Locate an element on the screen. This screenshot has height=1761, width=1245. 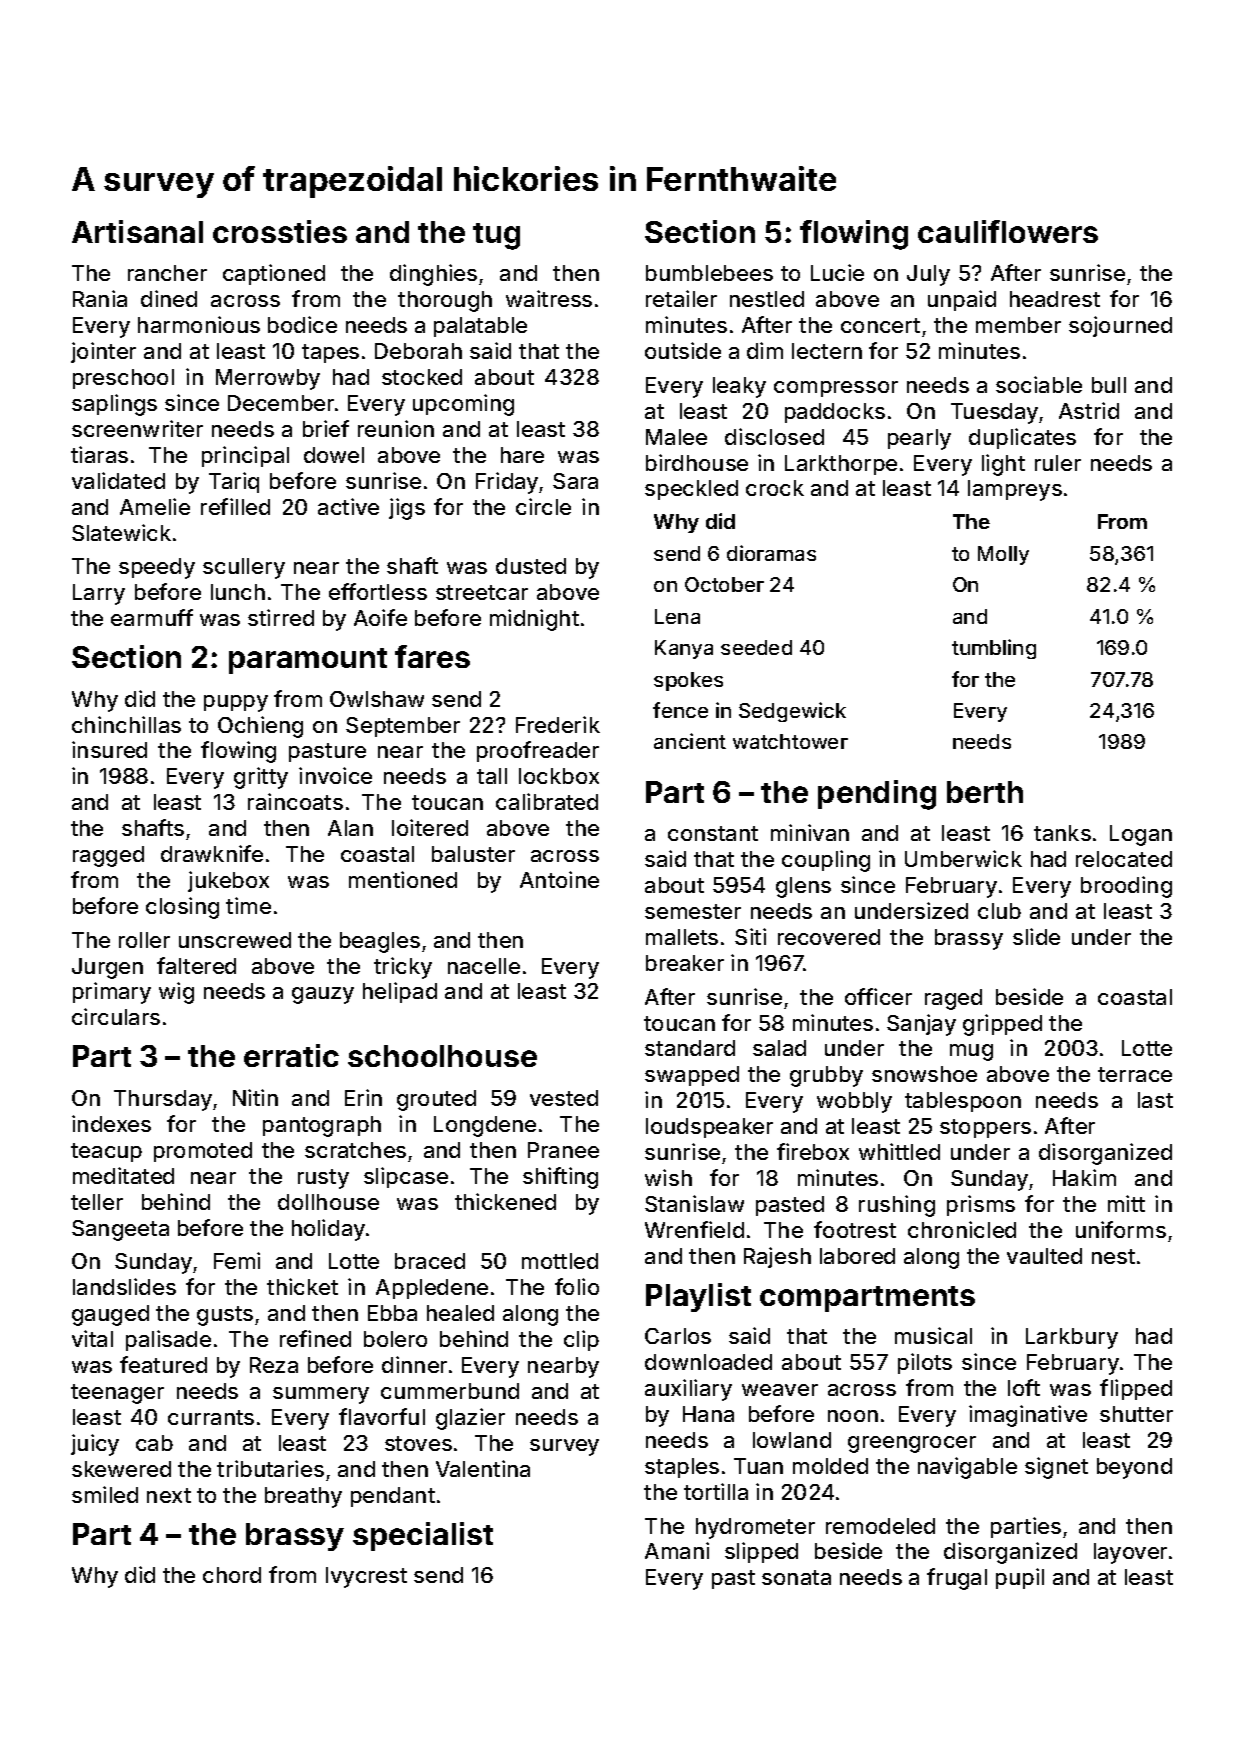
tumbling is located at coordinates (994, 649).
